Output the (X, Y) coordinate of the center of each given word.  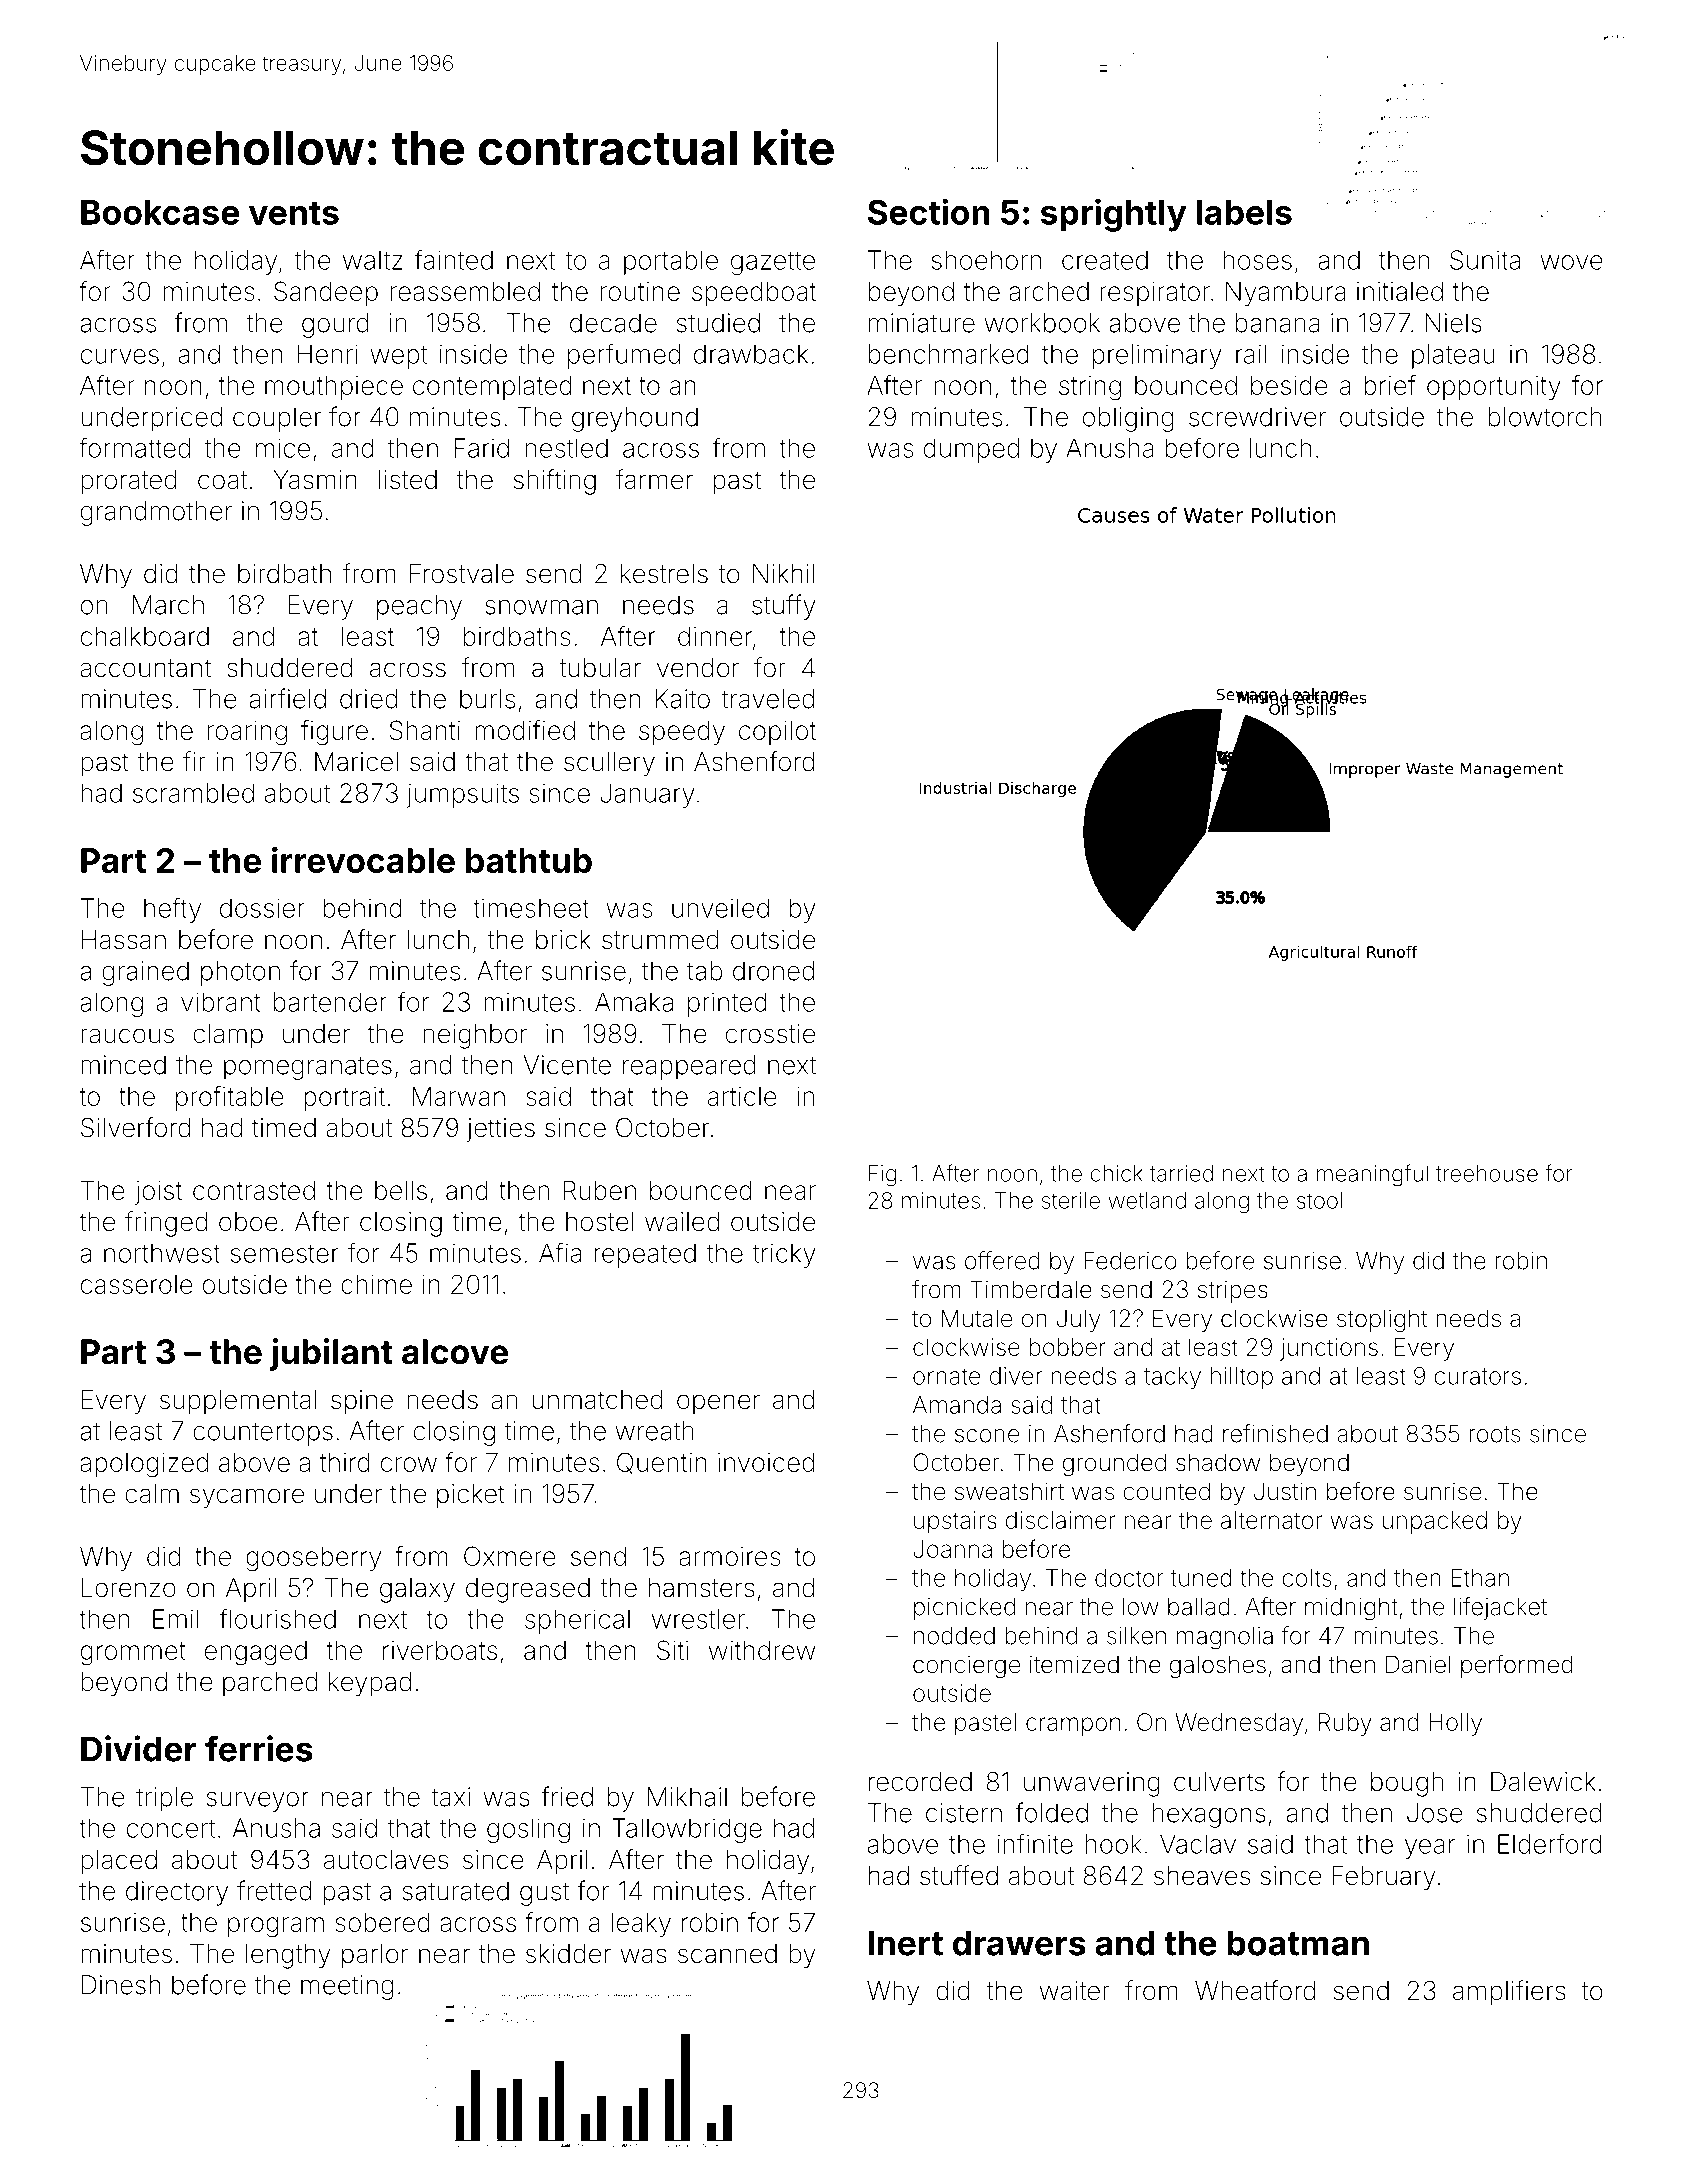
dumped (971, 450)
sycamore (247, 1498)
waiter (1075, 1991)
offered (1002, 1260)
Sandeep (326, 293)
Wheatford (1255, 1990)
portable (671, 262)
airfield (288, 698)
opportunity (1494, 388)
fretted (274, 1890)
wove (1571, 262)
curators (1477, 1376)
